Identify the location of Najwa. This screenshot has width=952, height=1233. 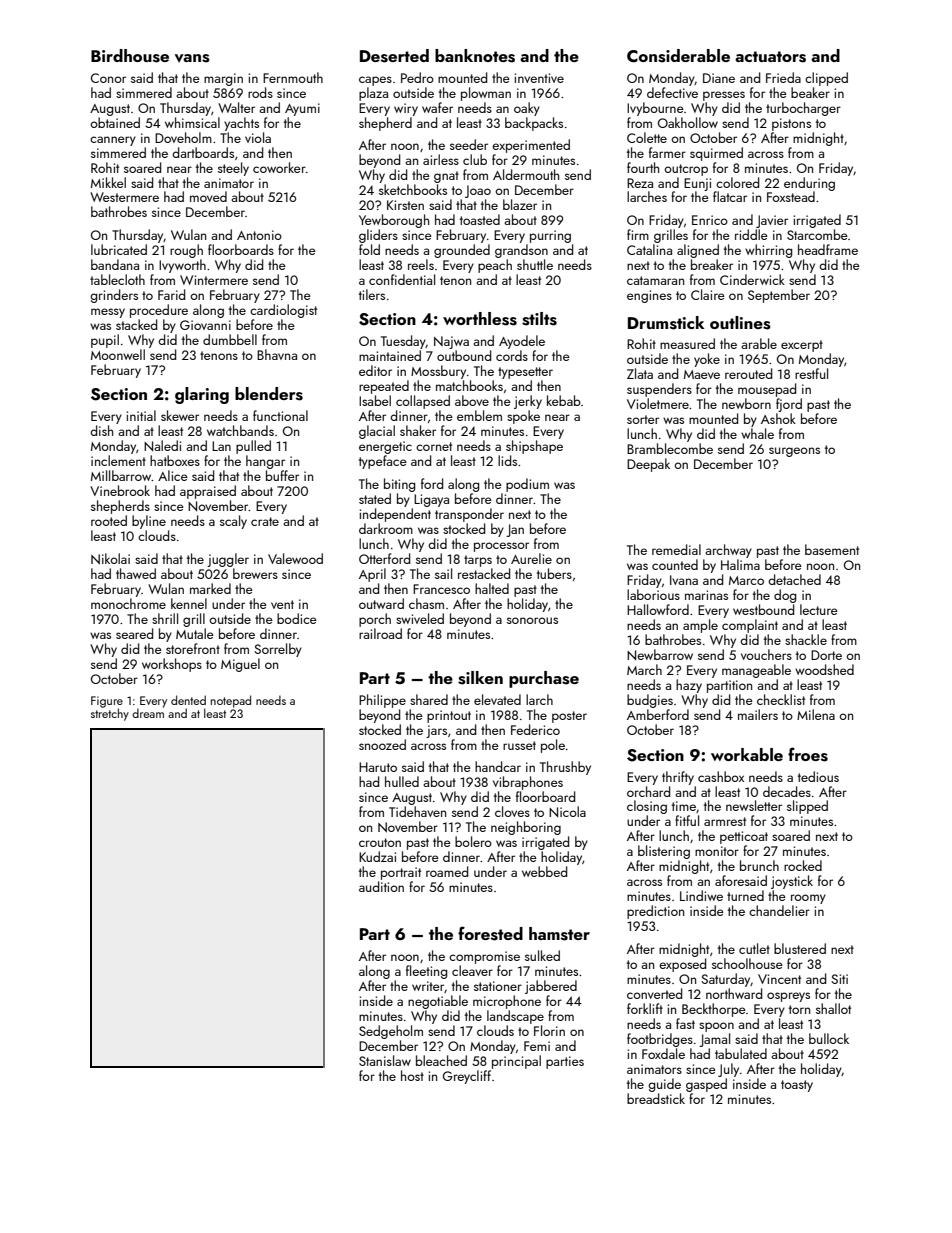
(451, 342).
